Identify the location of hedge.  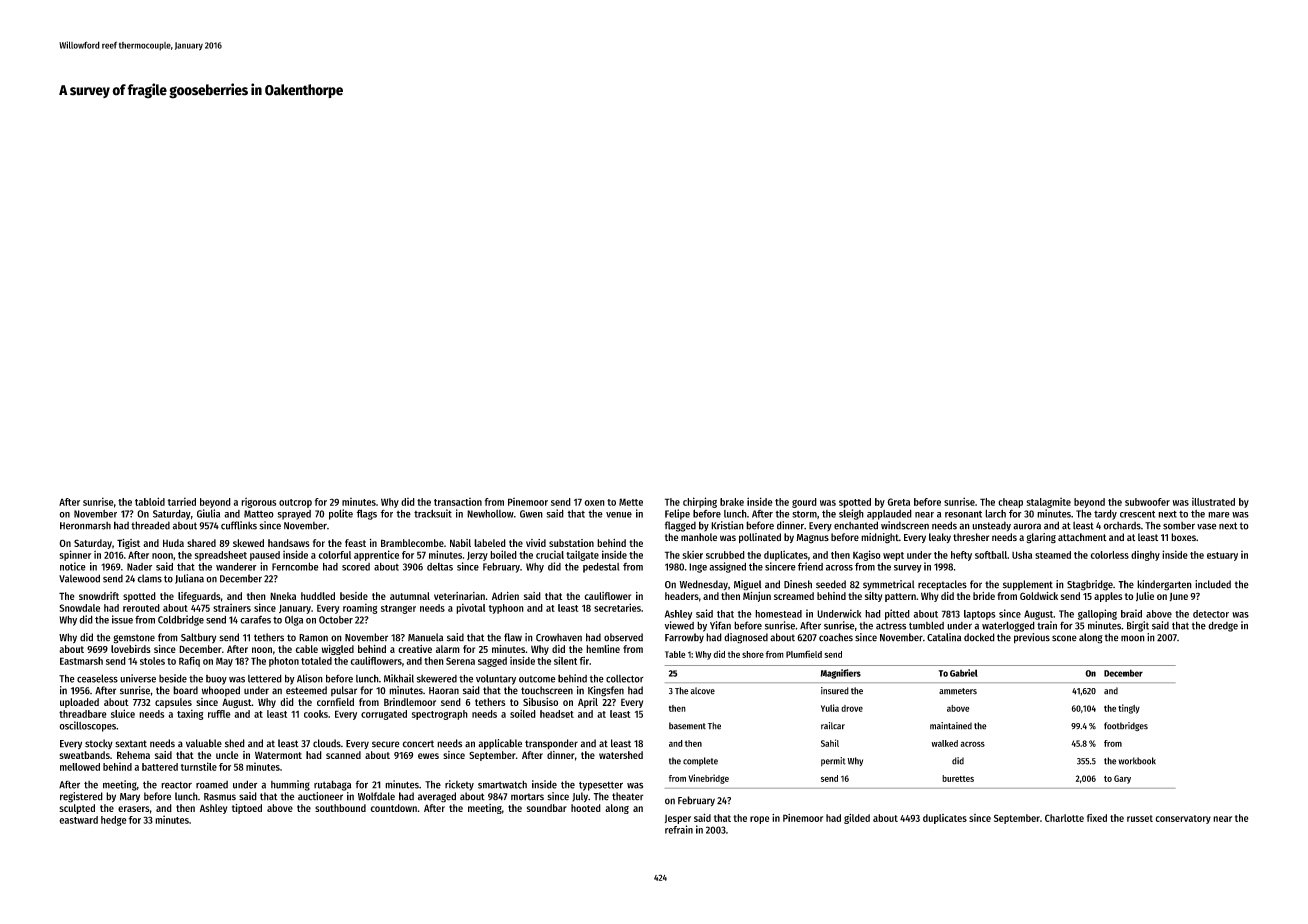
(114, 821).
